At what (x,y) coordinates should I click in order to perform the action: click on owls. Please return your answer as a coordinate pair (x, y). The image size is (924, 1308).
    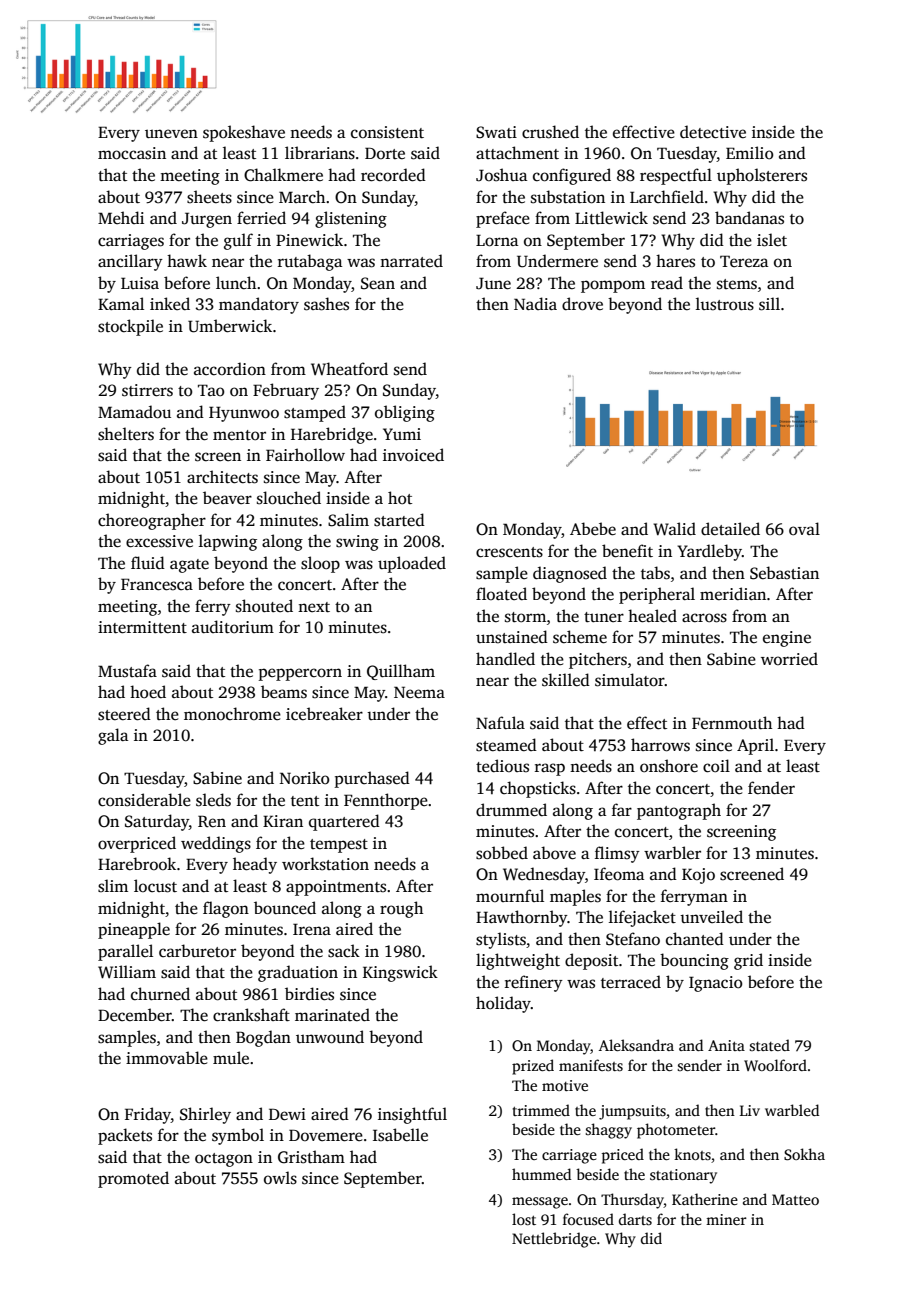
    Looking at the image, I should click on (280, 1178).
